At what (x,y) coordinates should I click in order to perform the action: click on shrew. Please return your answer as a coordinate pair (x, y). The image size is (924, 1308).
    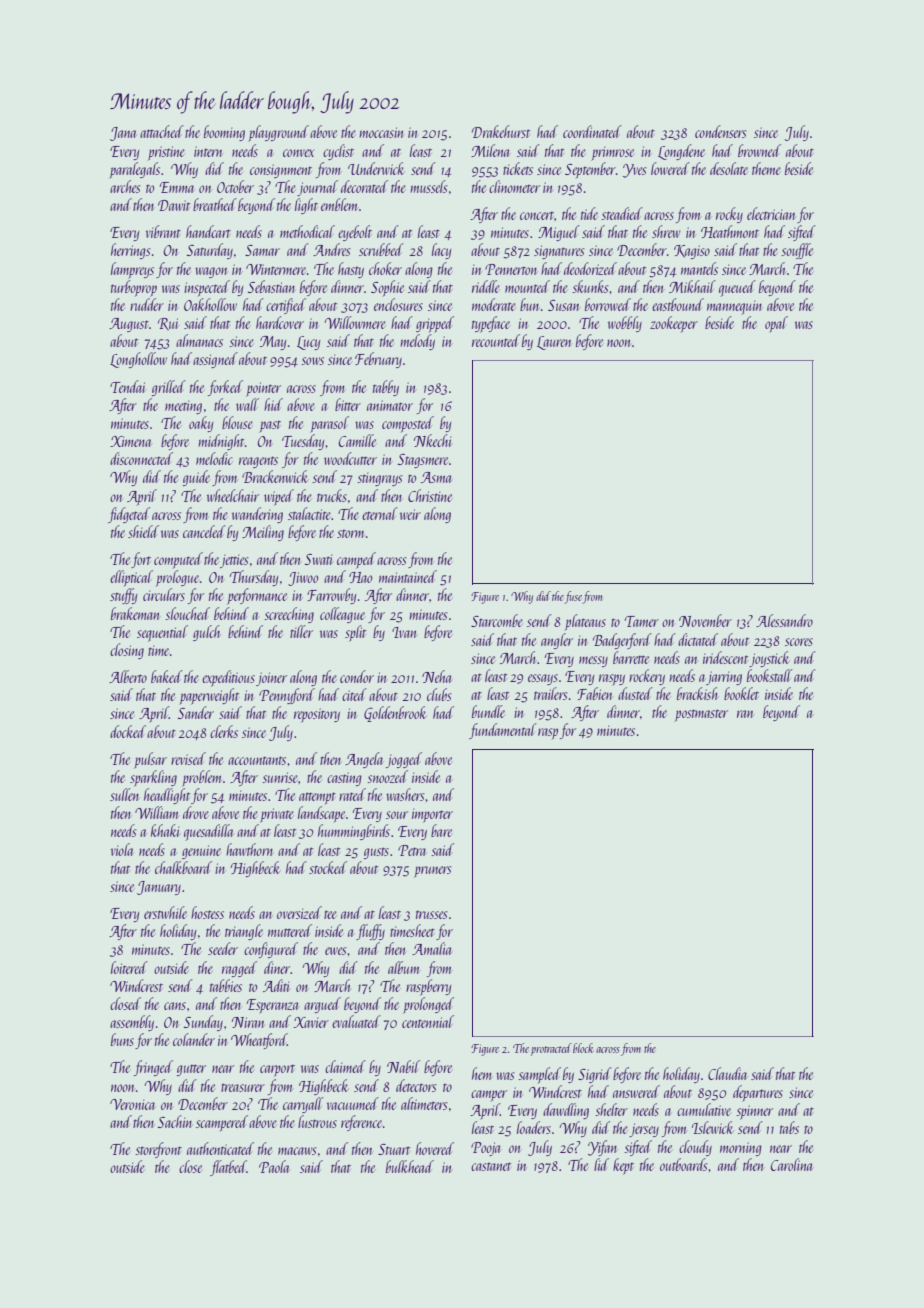
    Looking at the image, I should click on (666, 231).
